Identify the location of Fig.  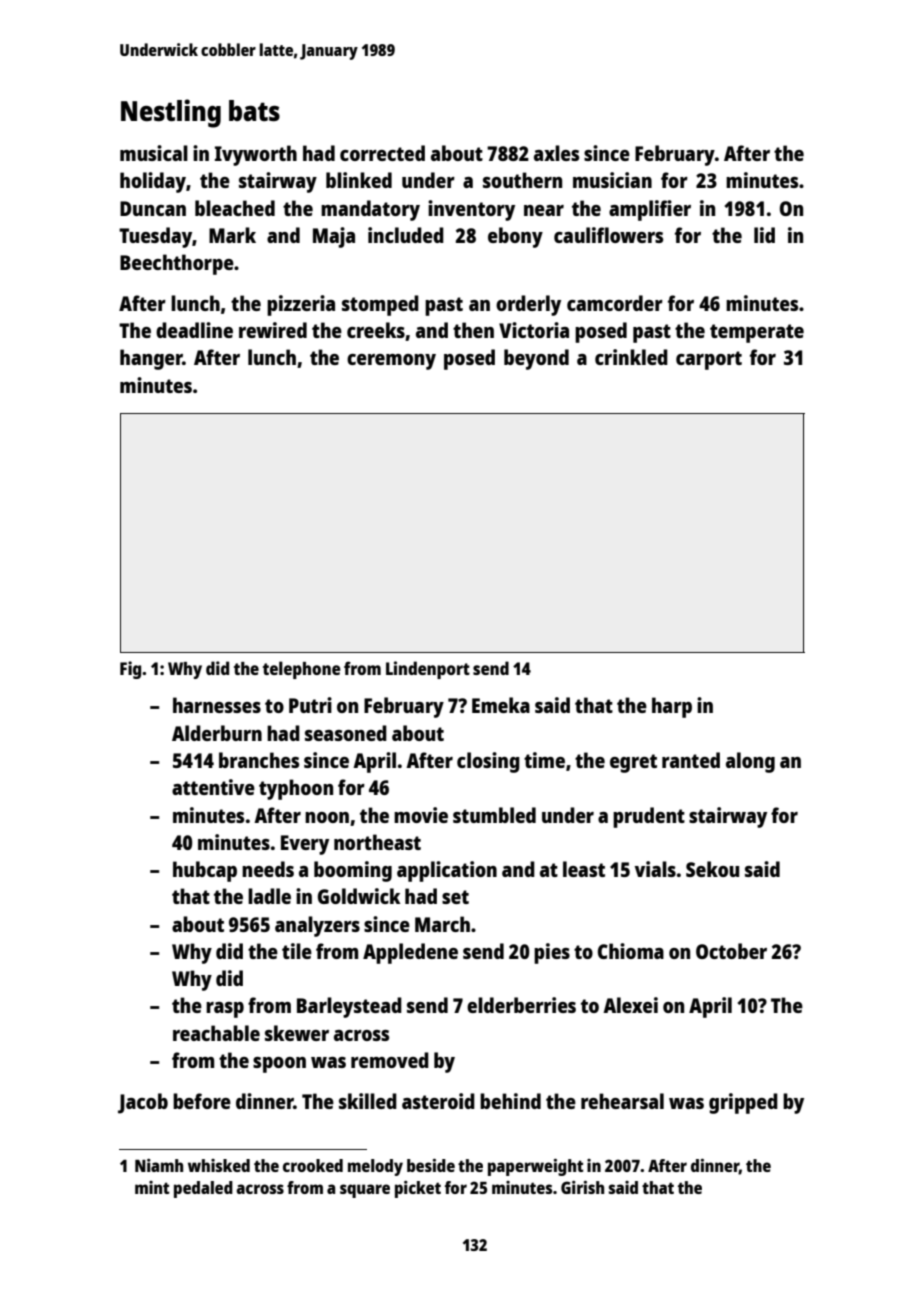
(130, 670).
